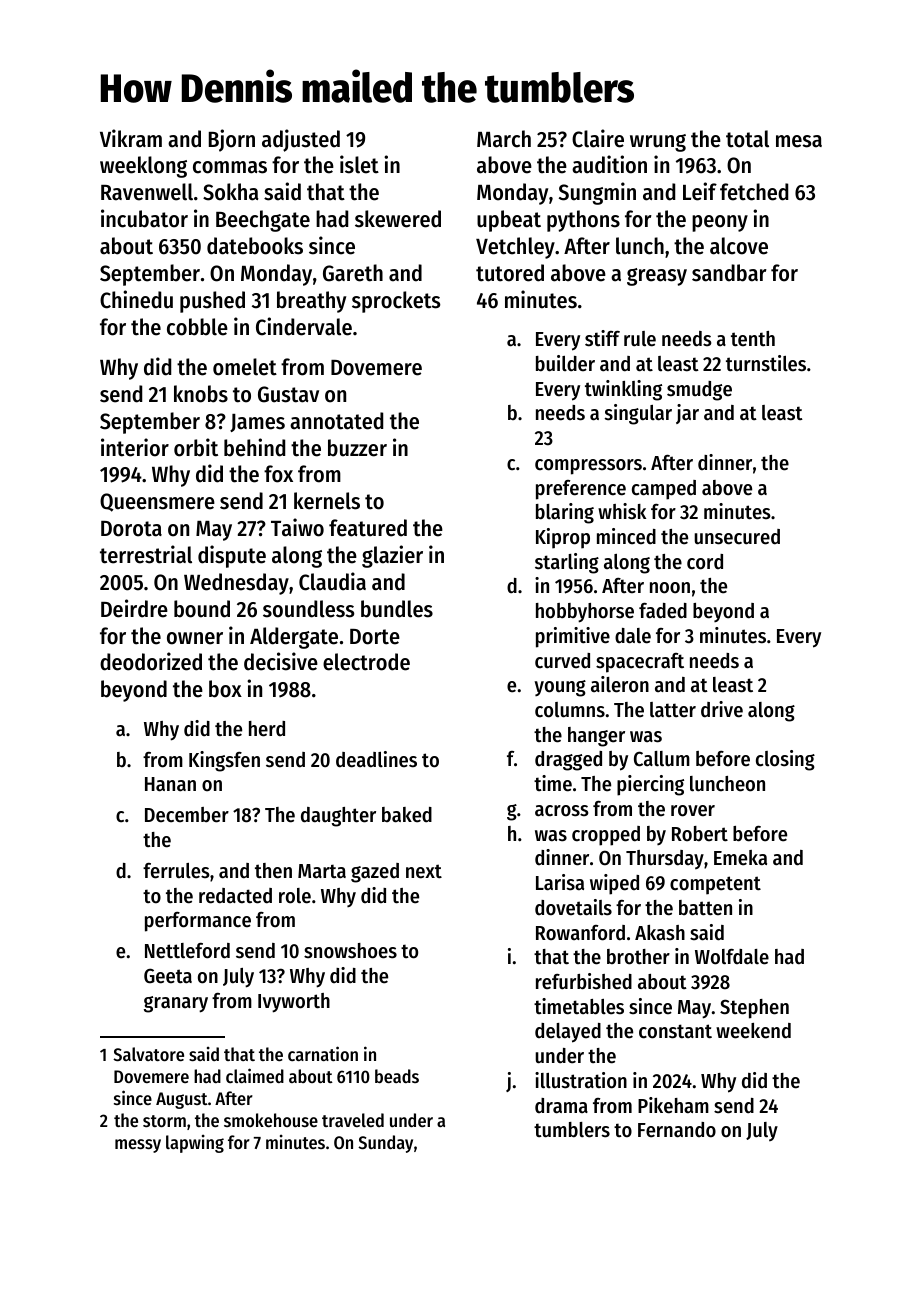  What do you see at coordinates (700, 191) in the page?
I see `Leif` at bounding box center [700, 191].
